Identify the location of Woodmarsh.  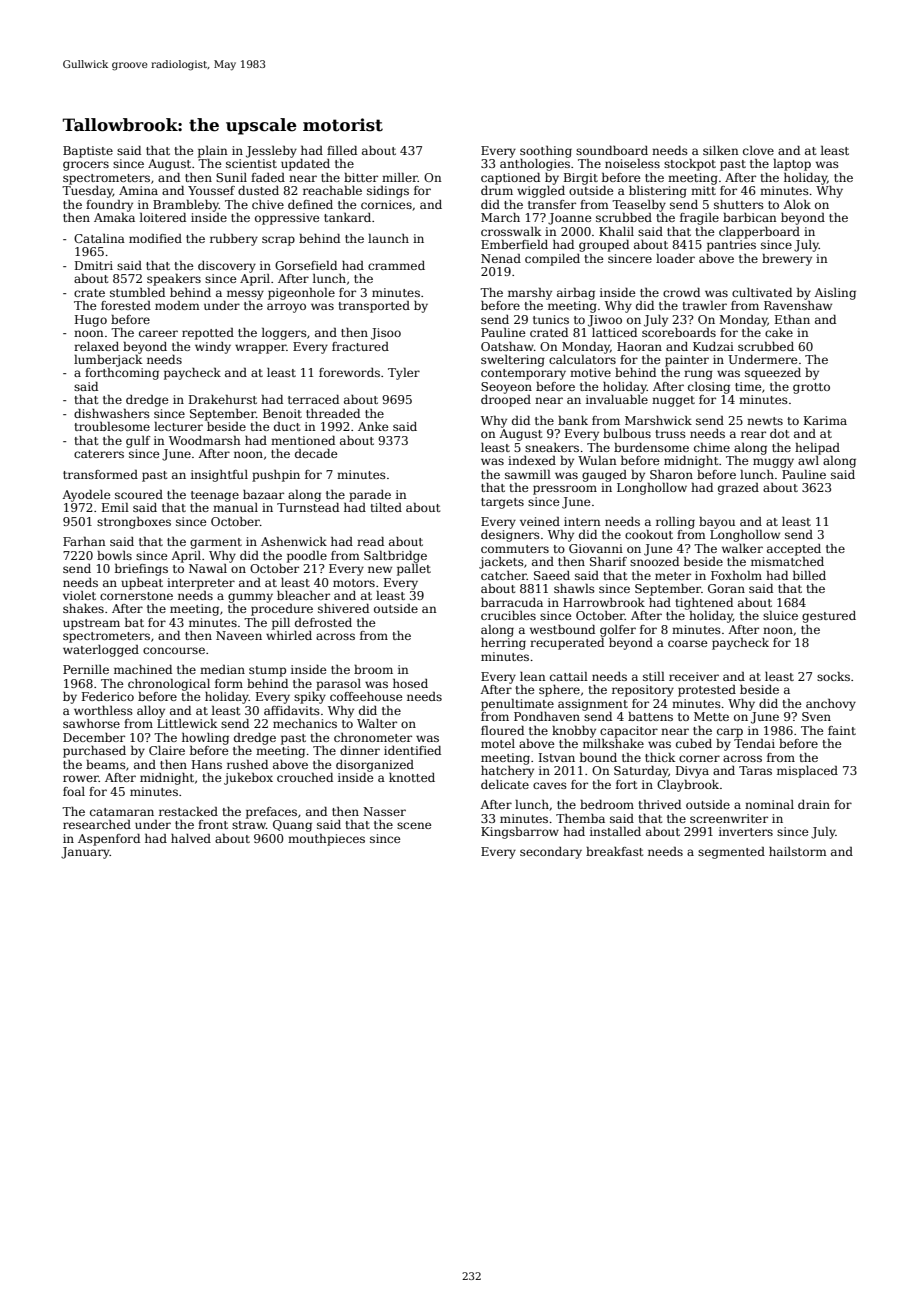
(205, 440).
